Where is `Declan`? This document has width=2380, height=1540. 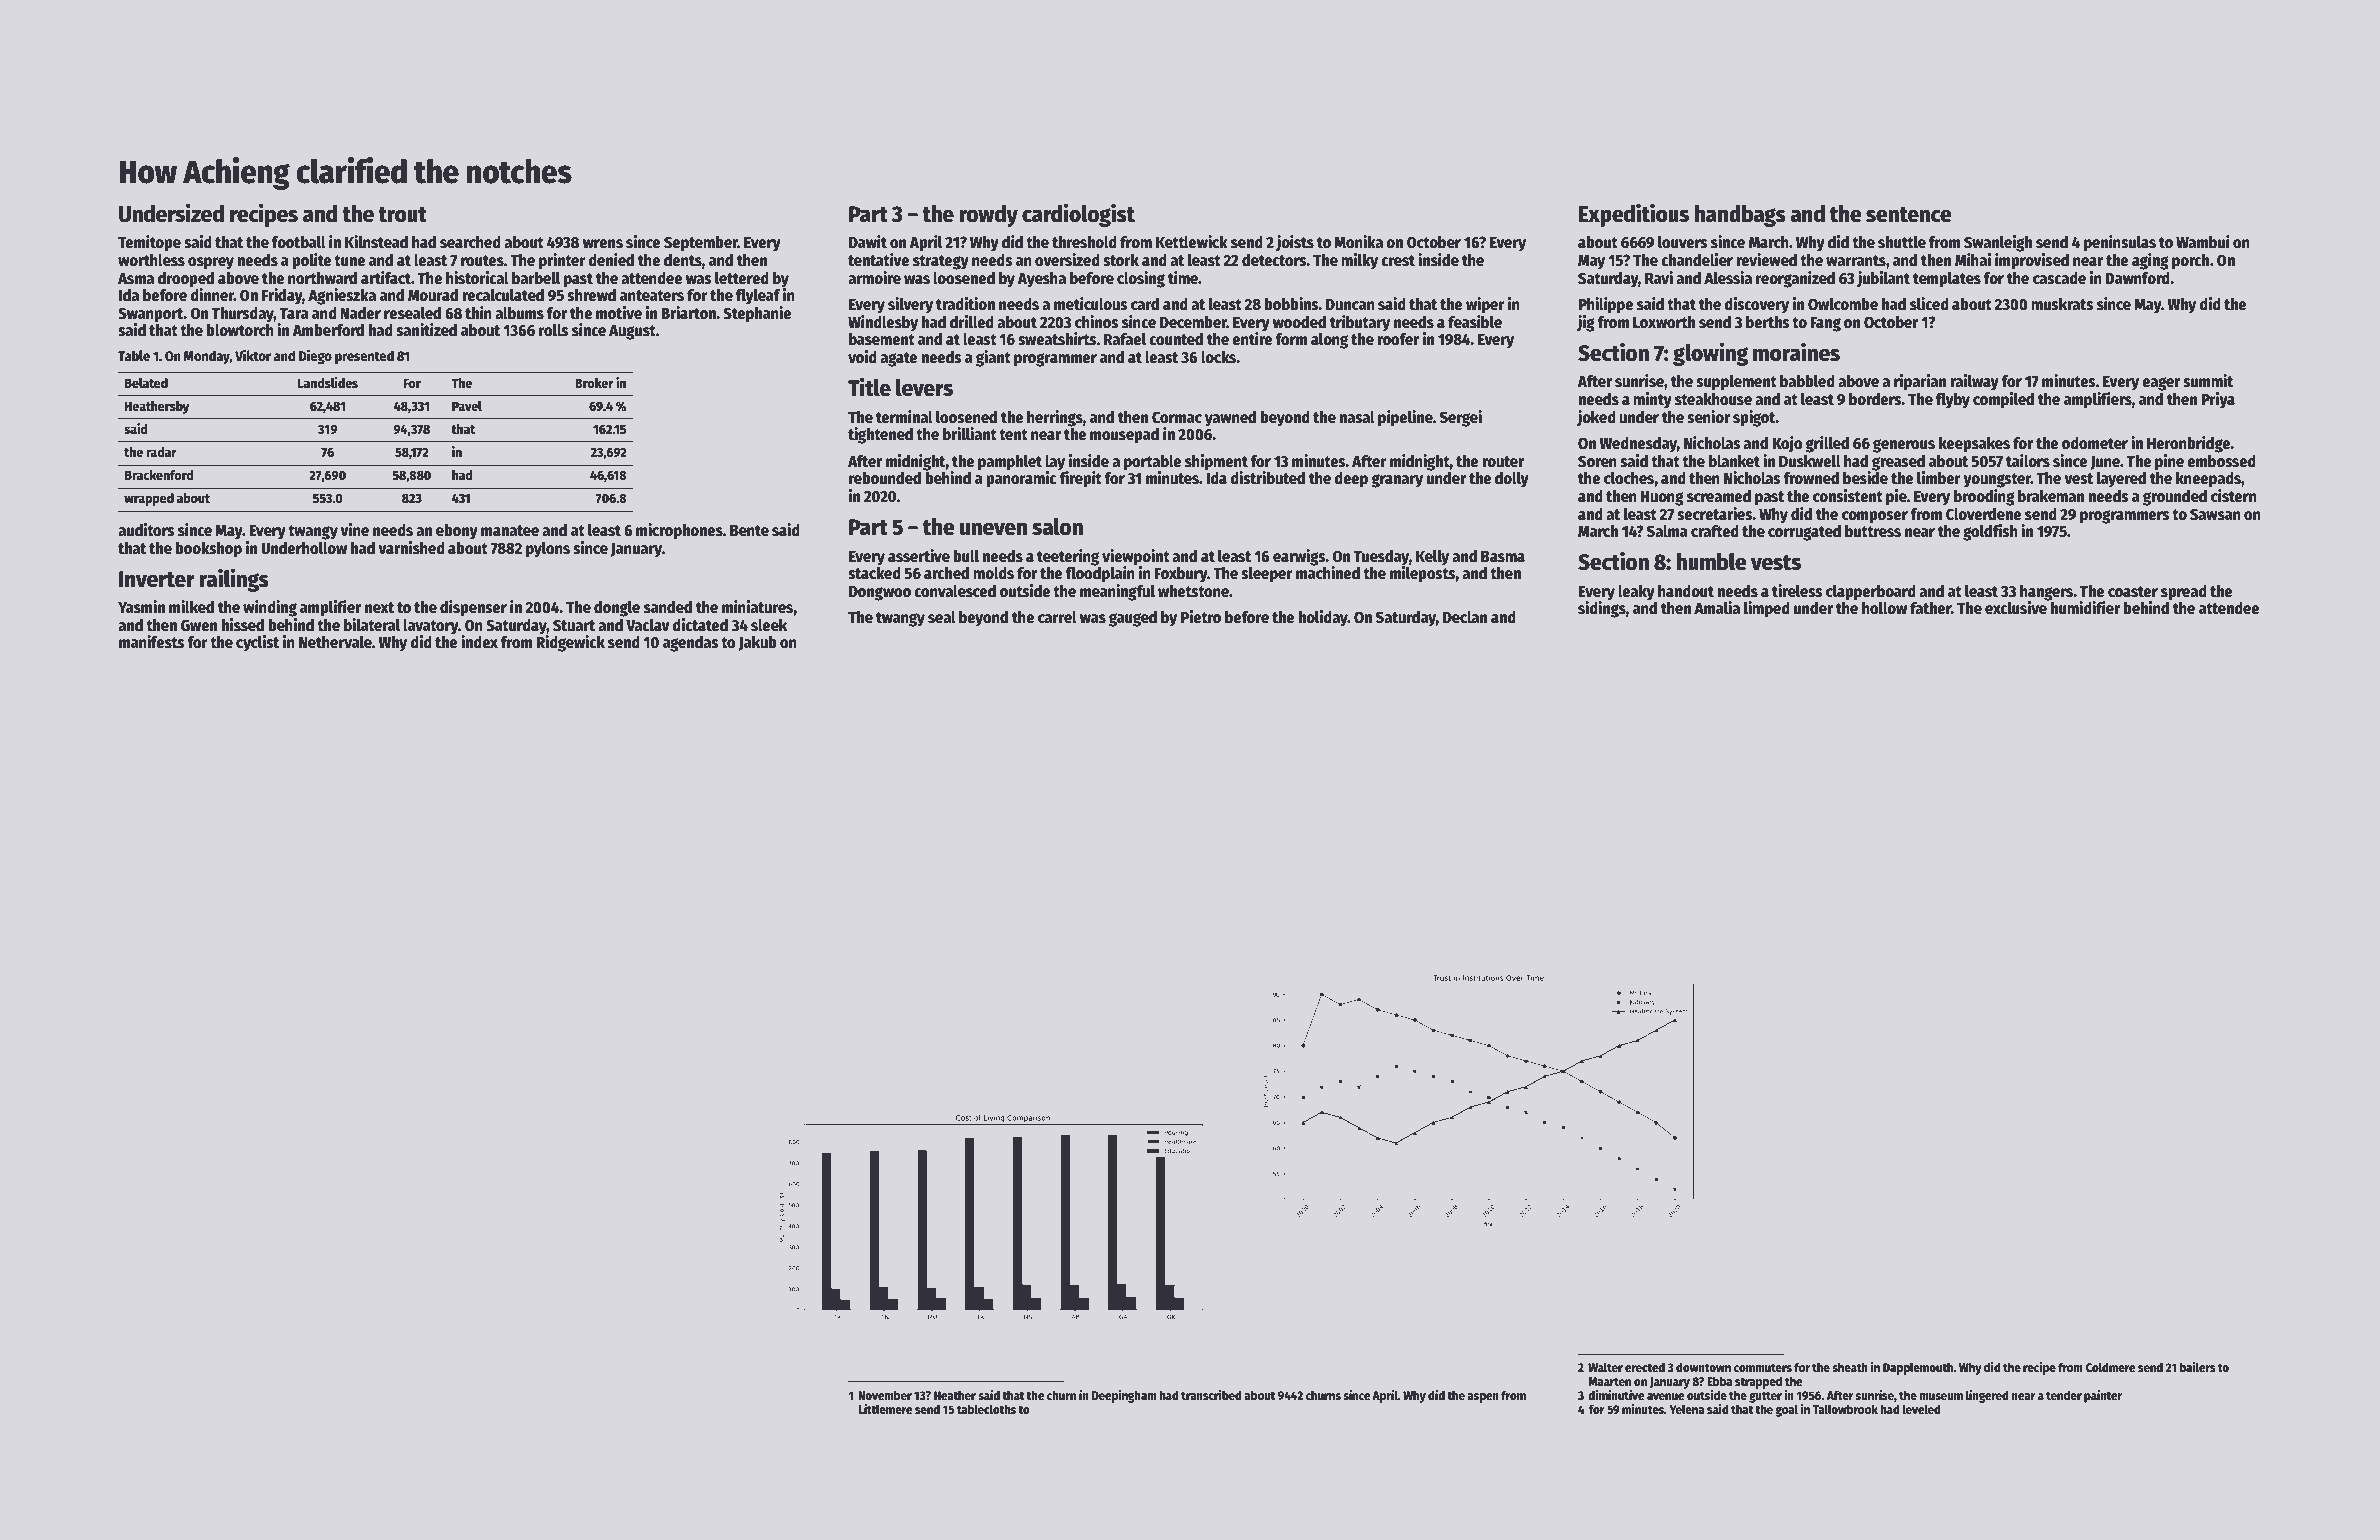 Declan is located at coordinates (1465, 617).
